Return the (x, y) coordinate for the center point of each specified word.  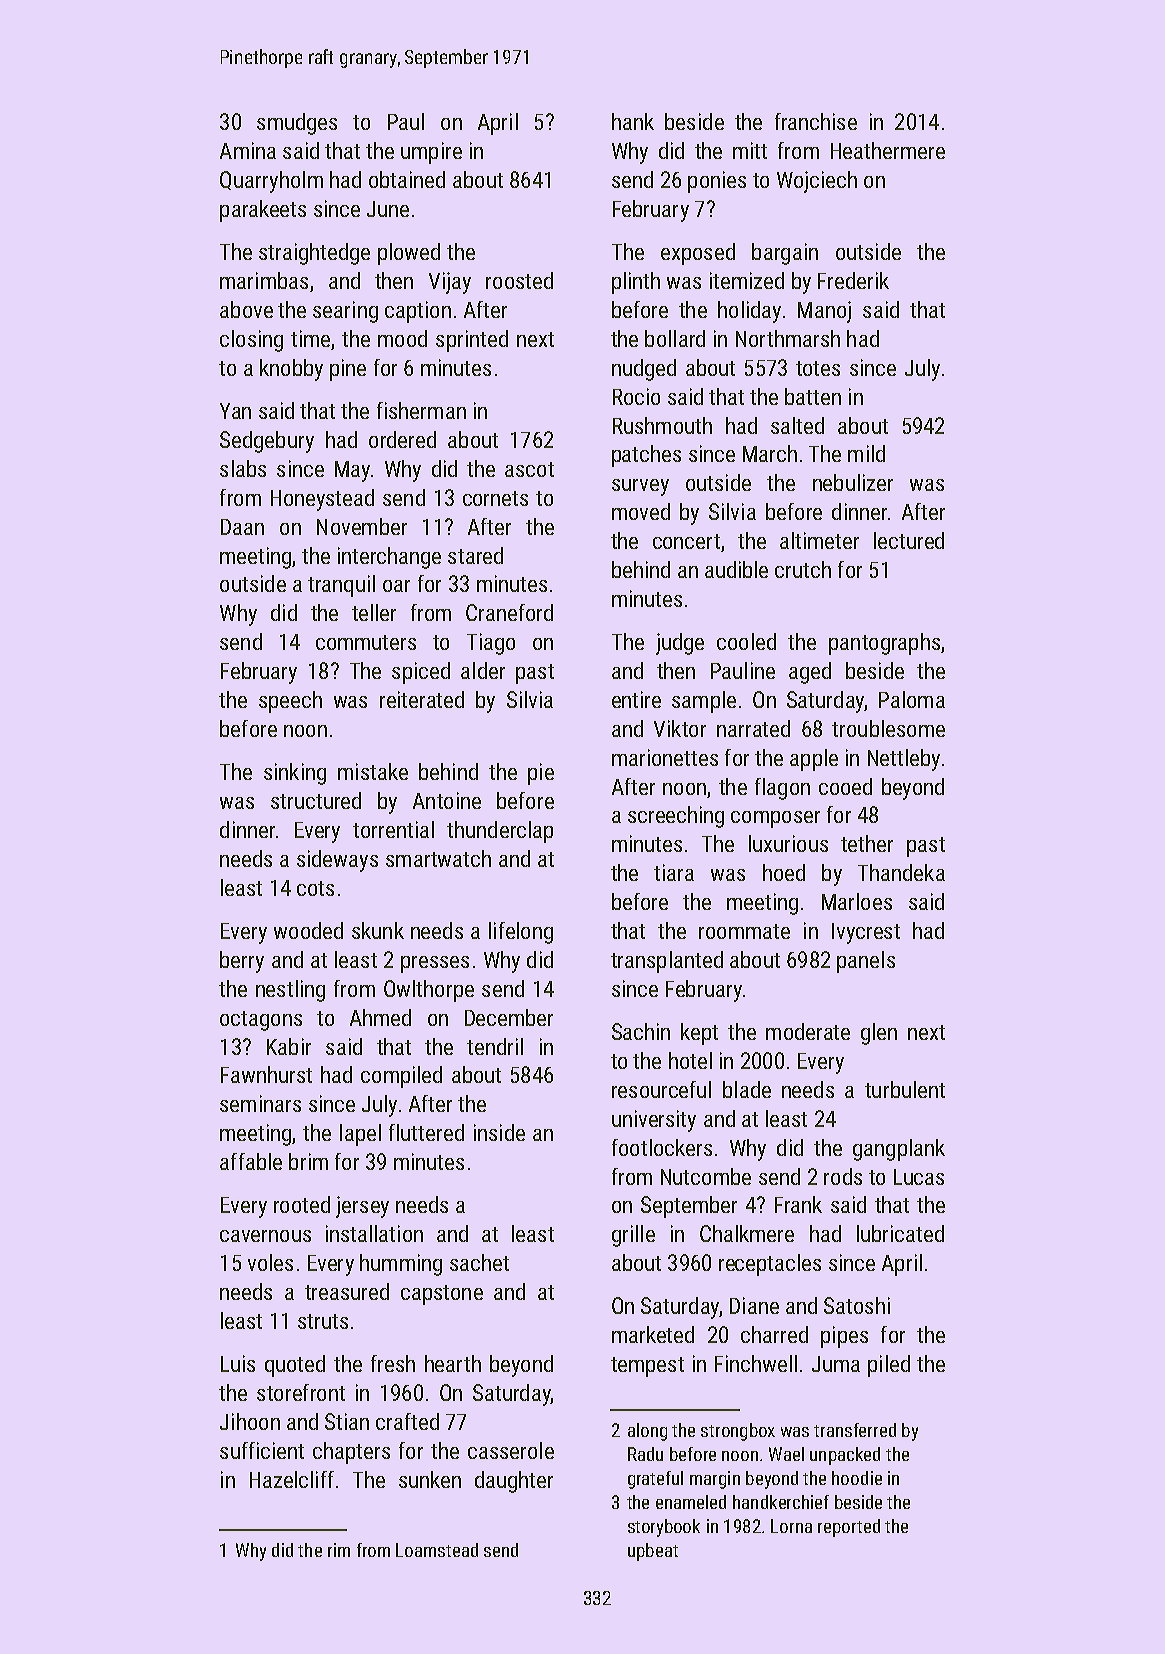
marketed (653, 1334)
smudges (297, 124)
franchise (816, 121)
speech (290, 702)
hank (633, 121)
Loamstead (437, 1550)
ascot (529, 469)
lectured (909, 540)
